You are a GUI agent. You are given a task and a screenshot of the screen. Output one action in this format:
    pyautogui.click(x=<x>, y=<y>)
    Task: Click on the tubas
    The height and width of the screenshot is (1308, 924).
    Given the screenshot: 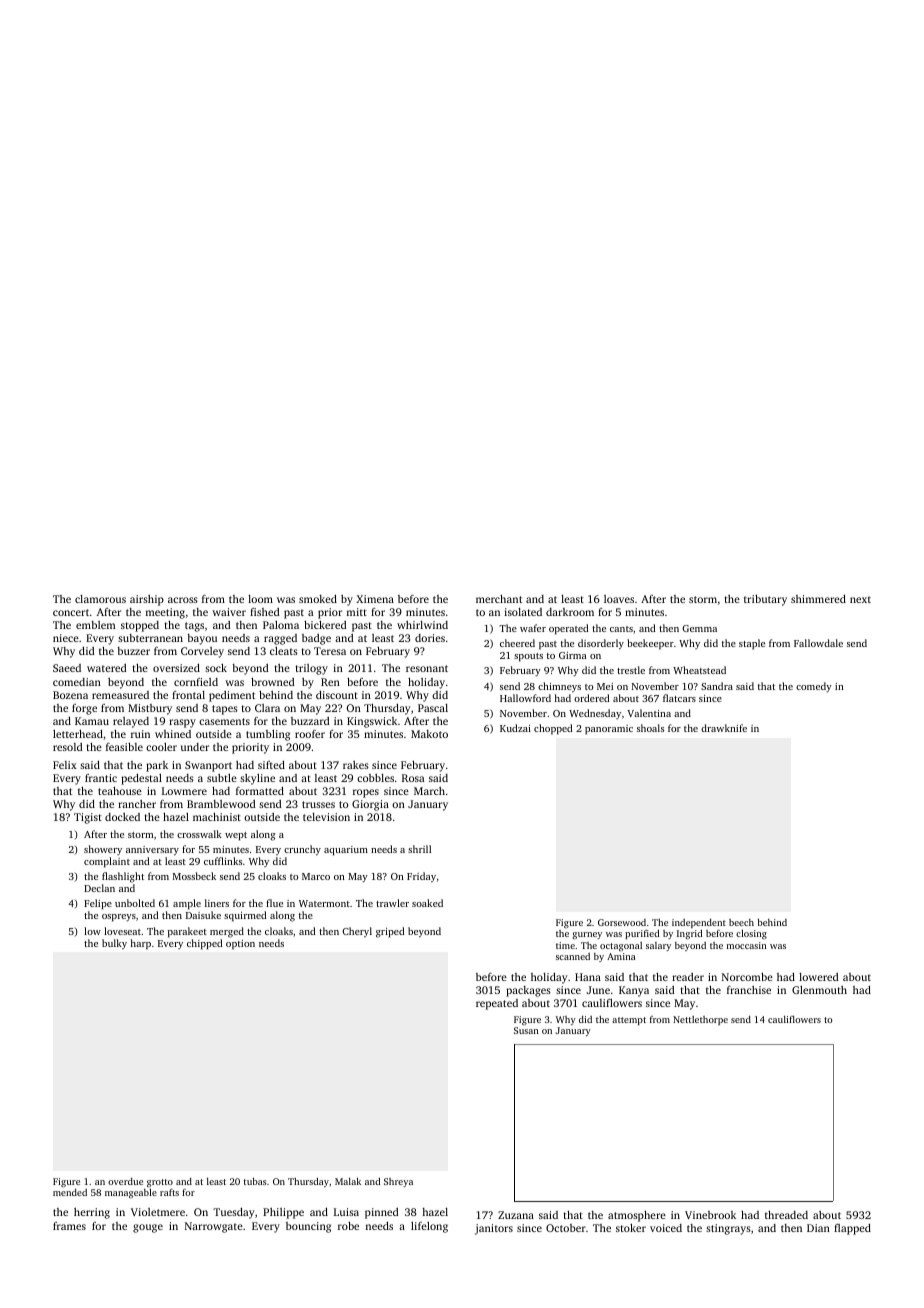 What is the action you would take?
    pyautogui.click(x=255, y=1181)
